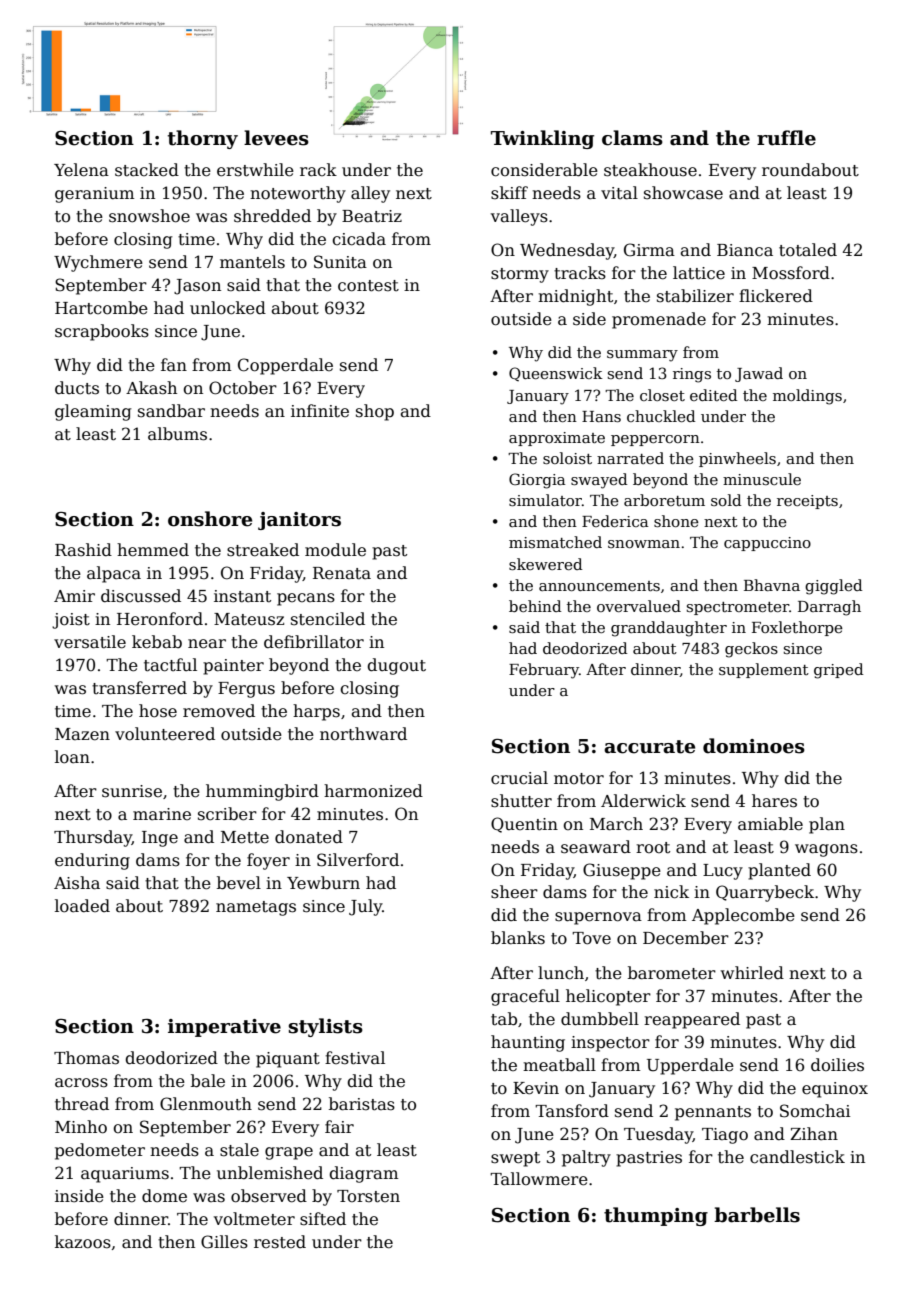 Image resolution: width=924 pixels, height=1311 pixels. What do you see at coordinates (206, 1104) in the page?
I see `Glenmouth` at bounding box center [206, 1104].
